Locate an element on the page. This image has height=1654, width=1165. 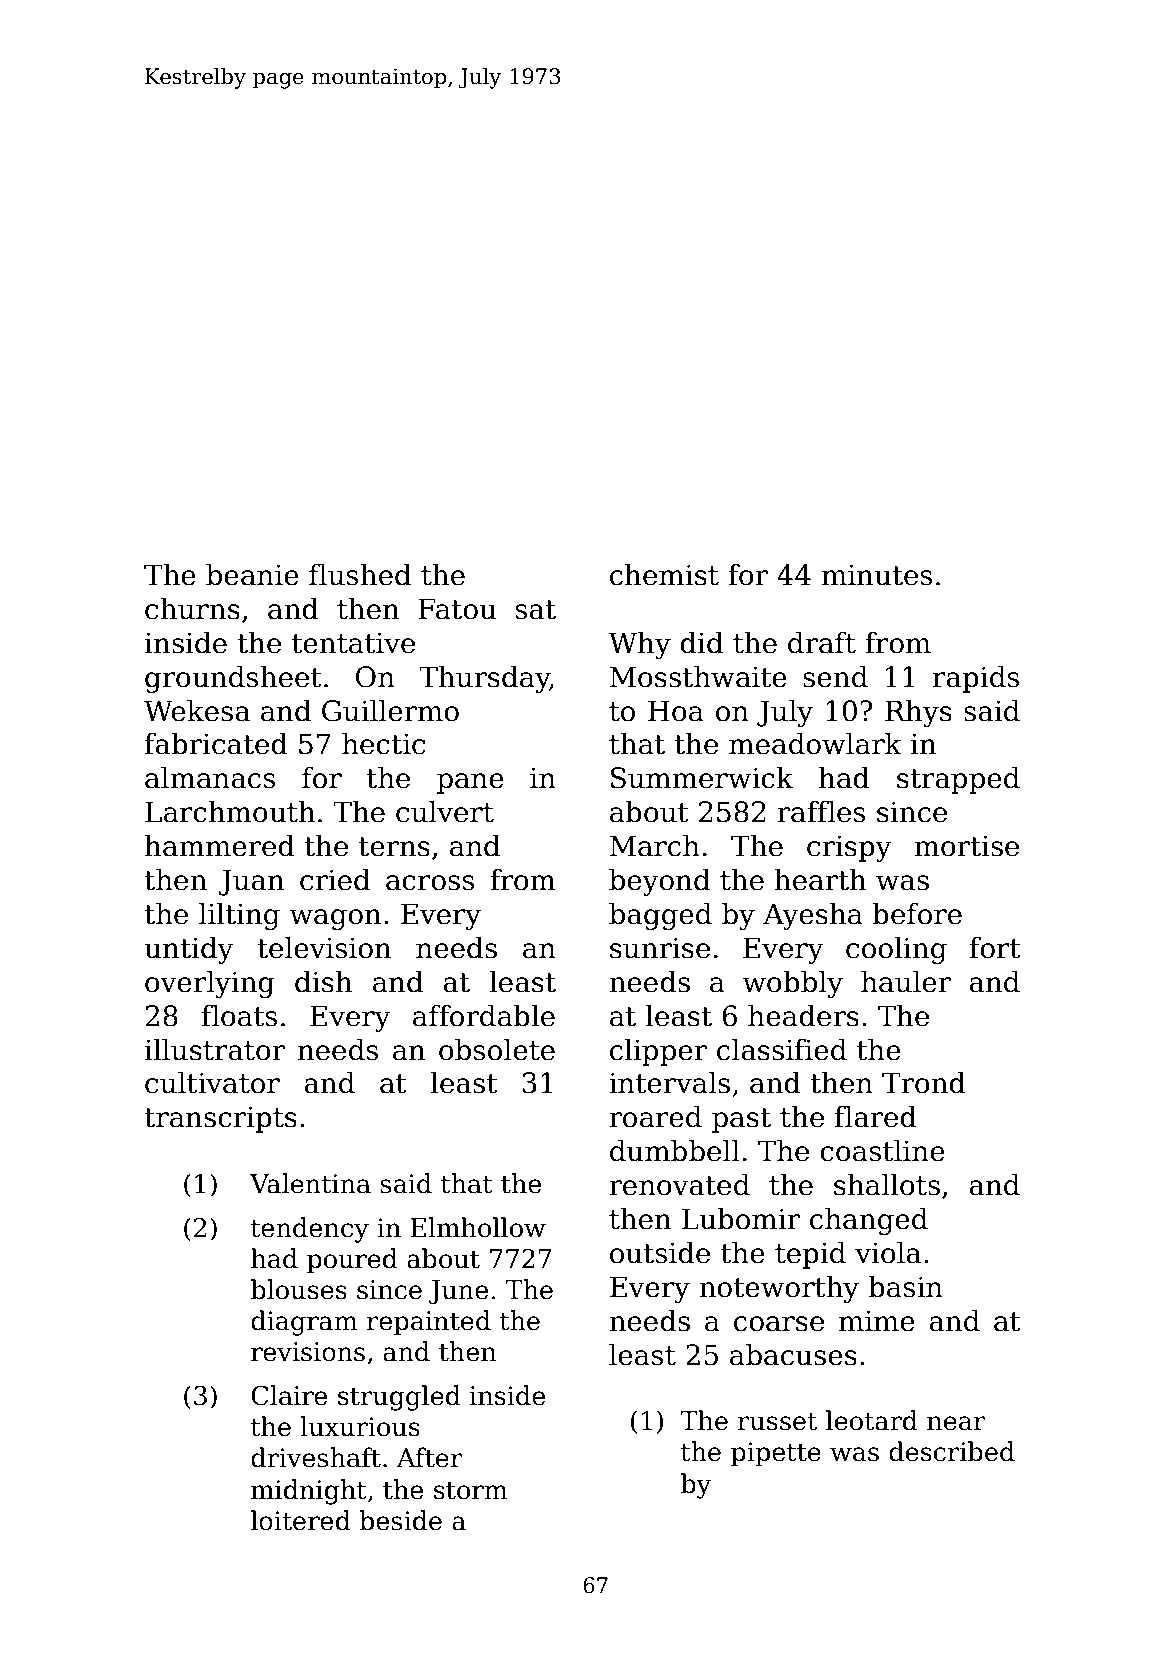
roared is located at coordinates (655, 1116).
